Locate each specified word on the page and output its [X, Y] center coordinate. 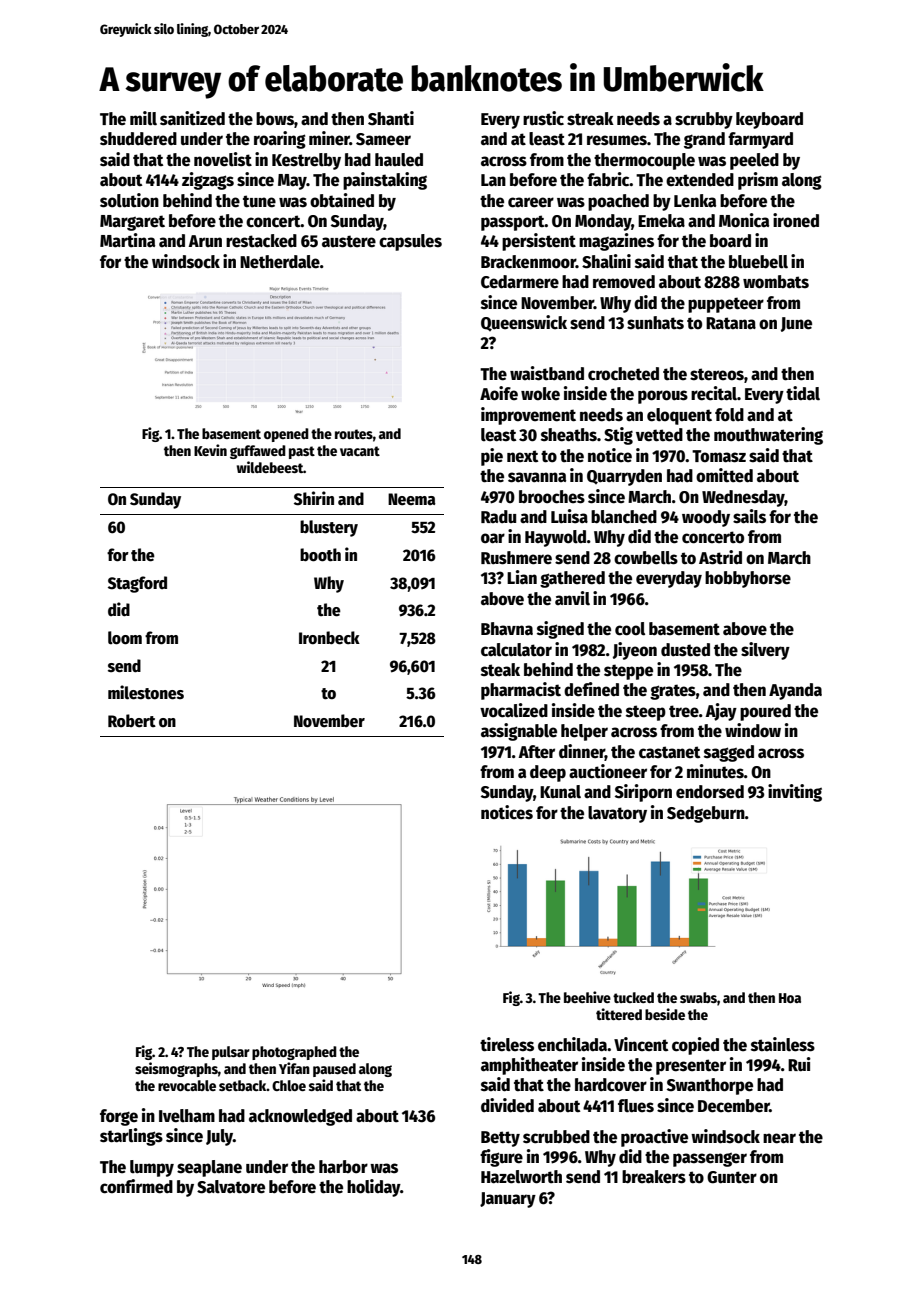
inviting [795, 793]
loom [125, 638]
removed [624, 282]
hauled [399, 160]
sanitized [192, 118]
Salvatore [231, 1187]
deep [548, 773]
